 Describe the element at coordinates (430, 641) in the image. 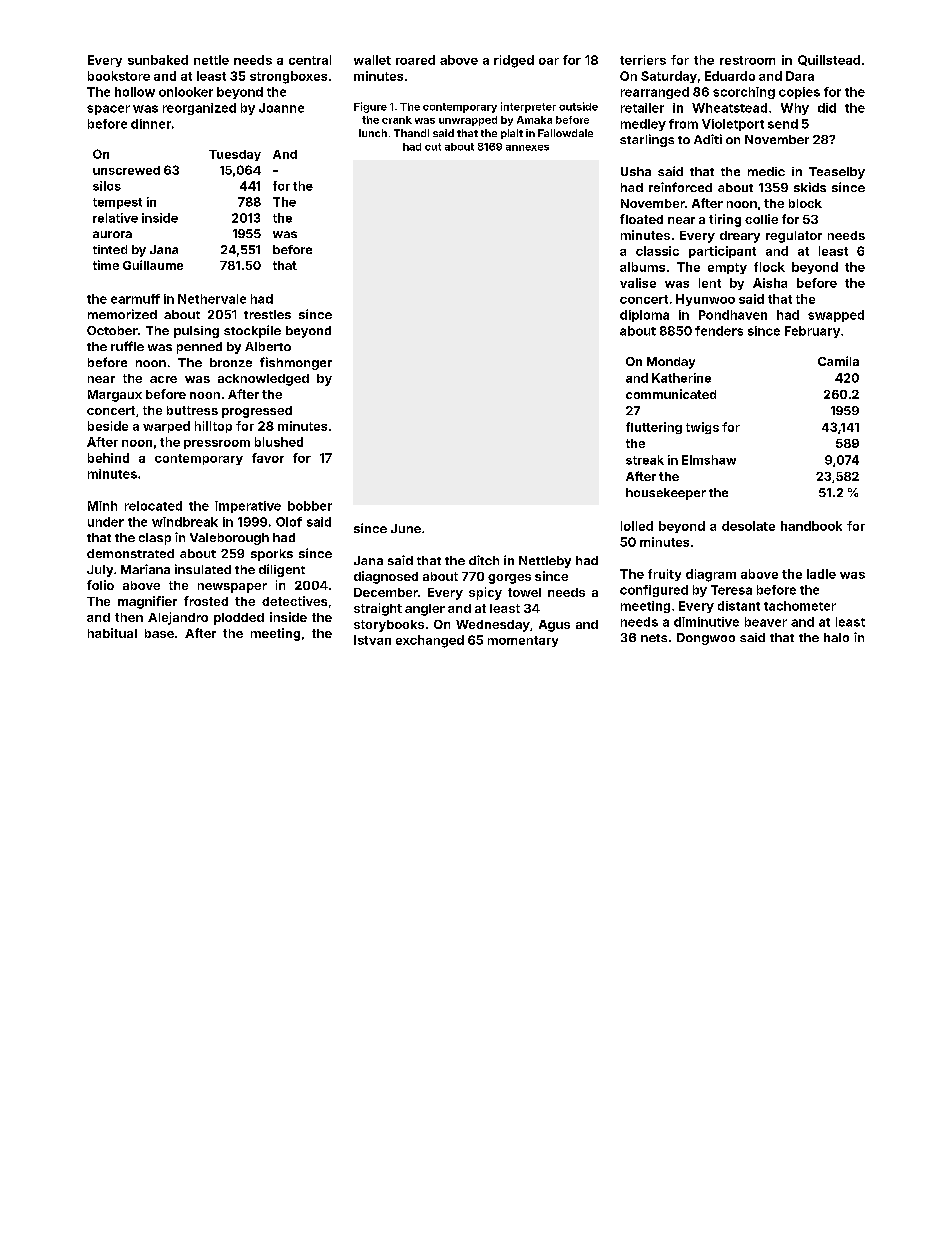

I see `exchanged` at that location.
